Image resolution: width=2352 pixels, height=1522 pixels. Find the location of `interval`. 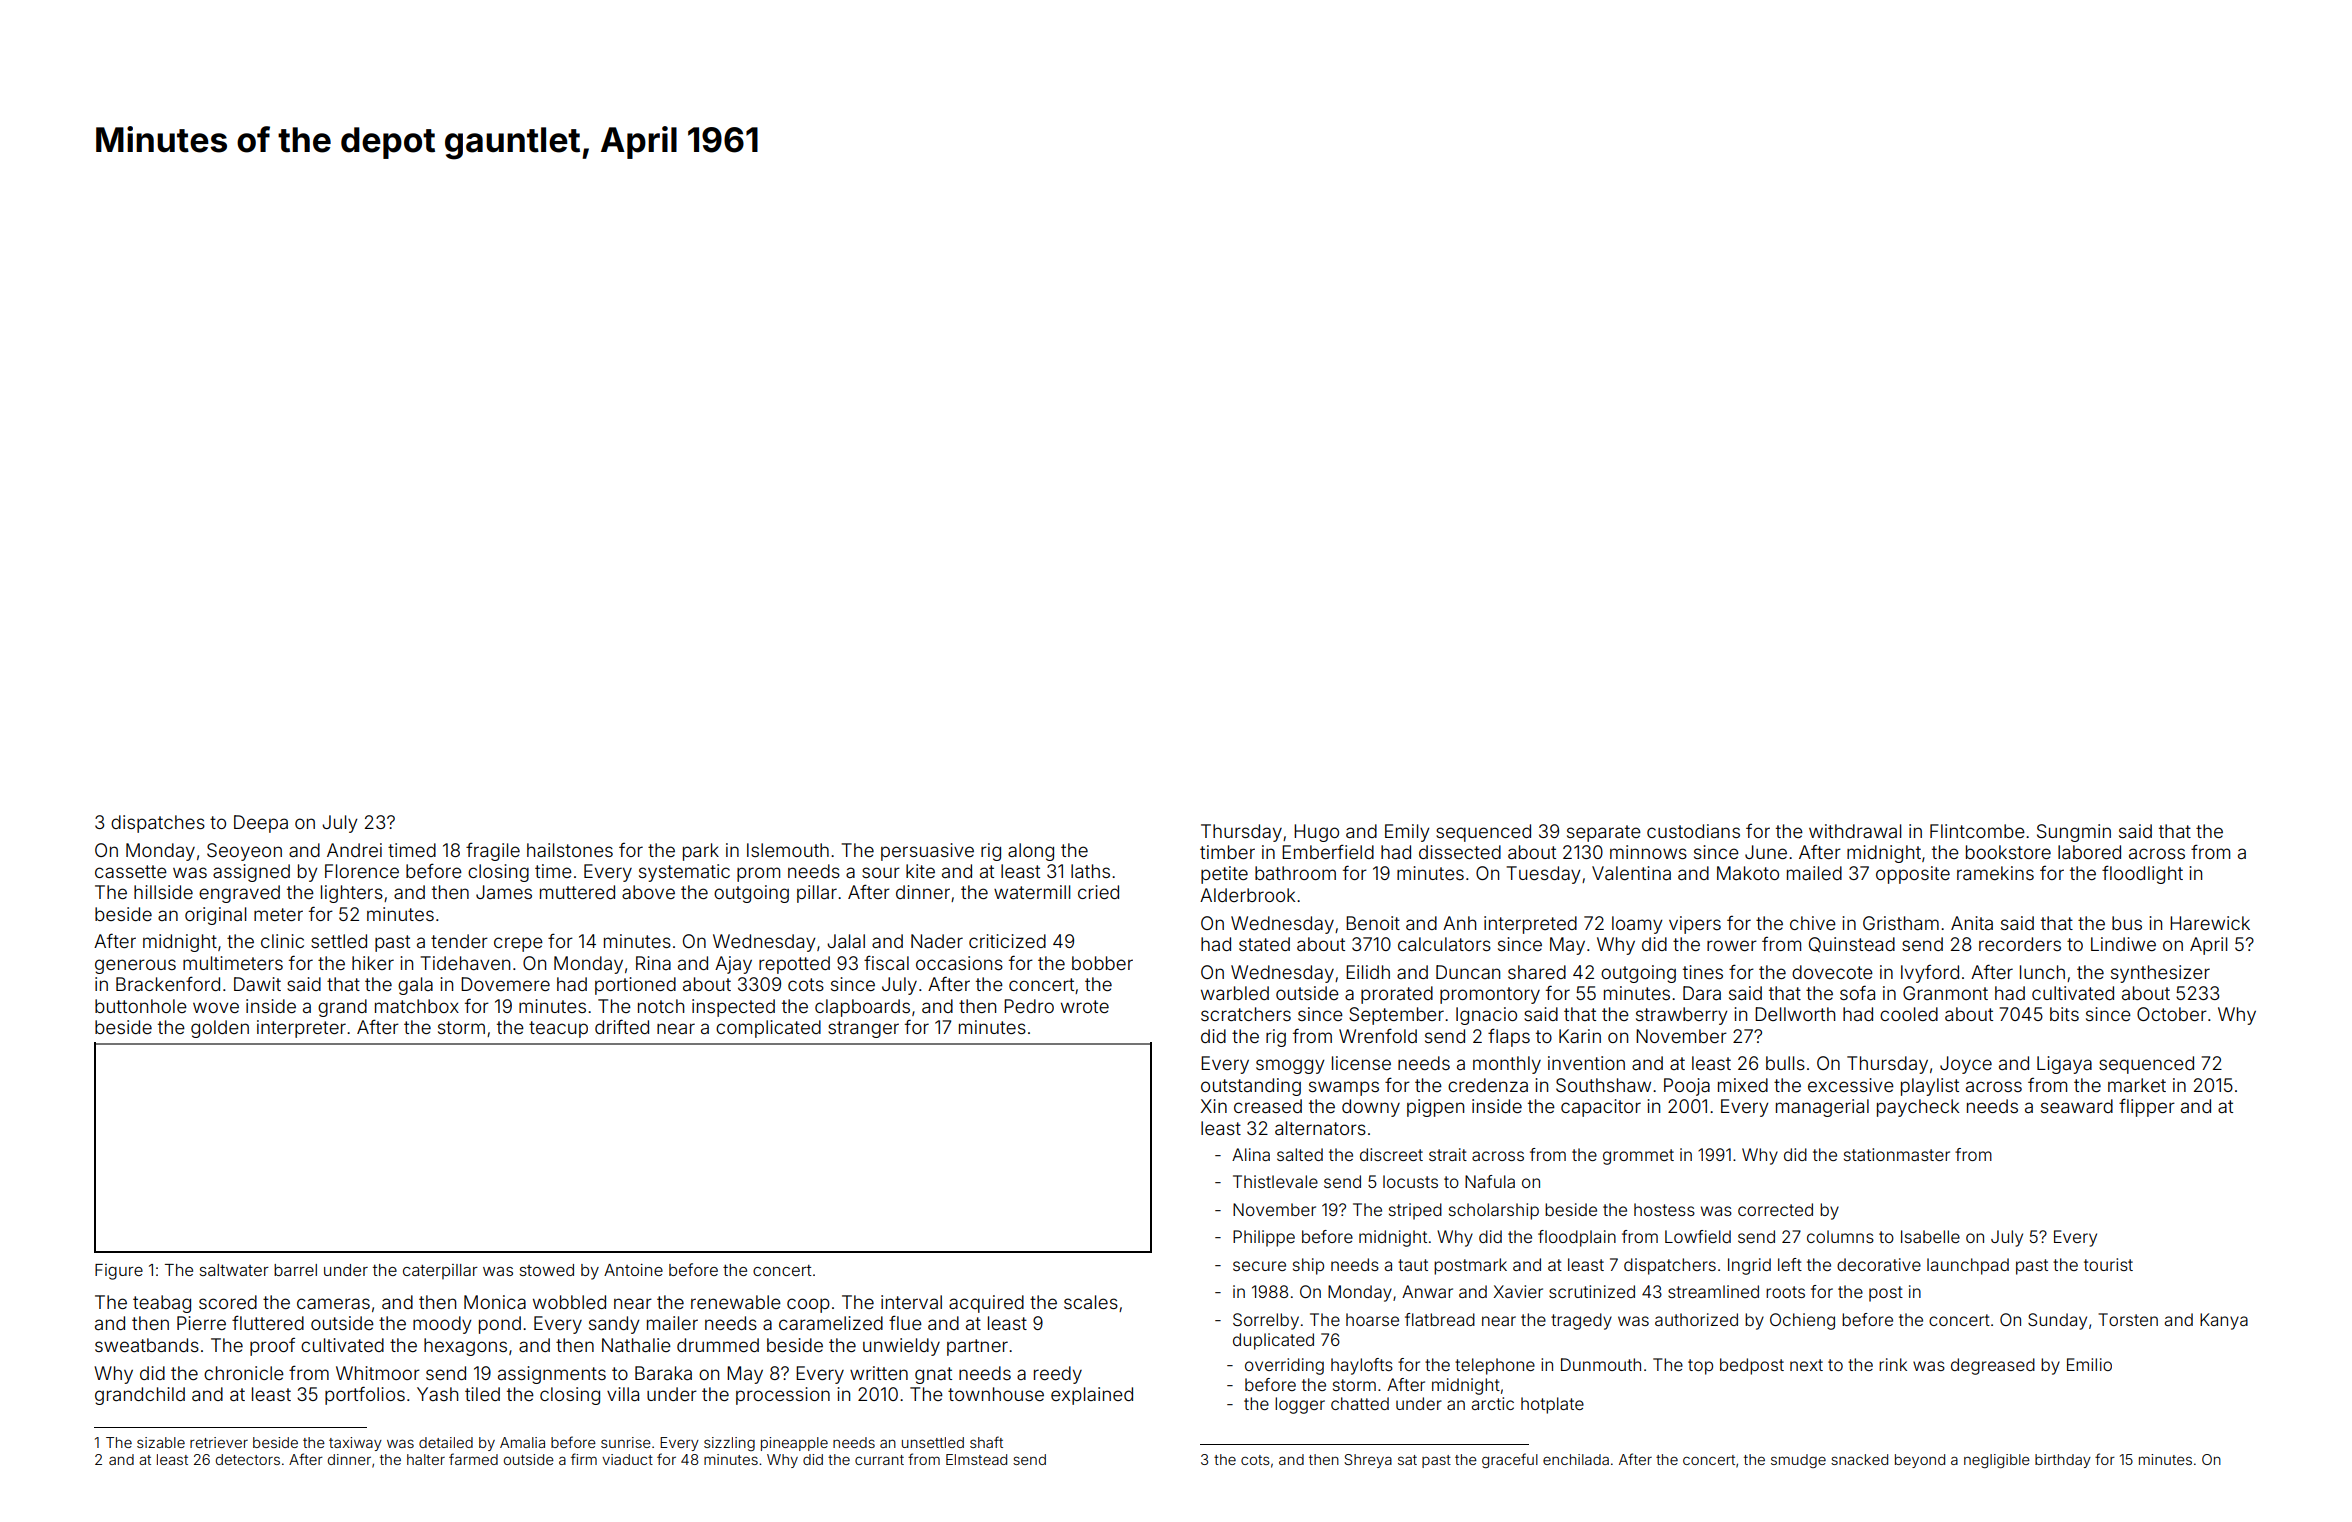

interval is located at coordinates (911, 1302).
